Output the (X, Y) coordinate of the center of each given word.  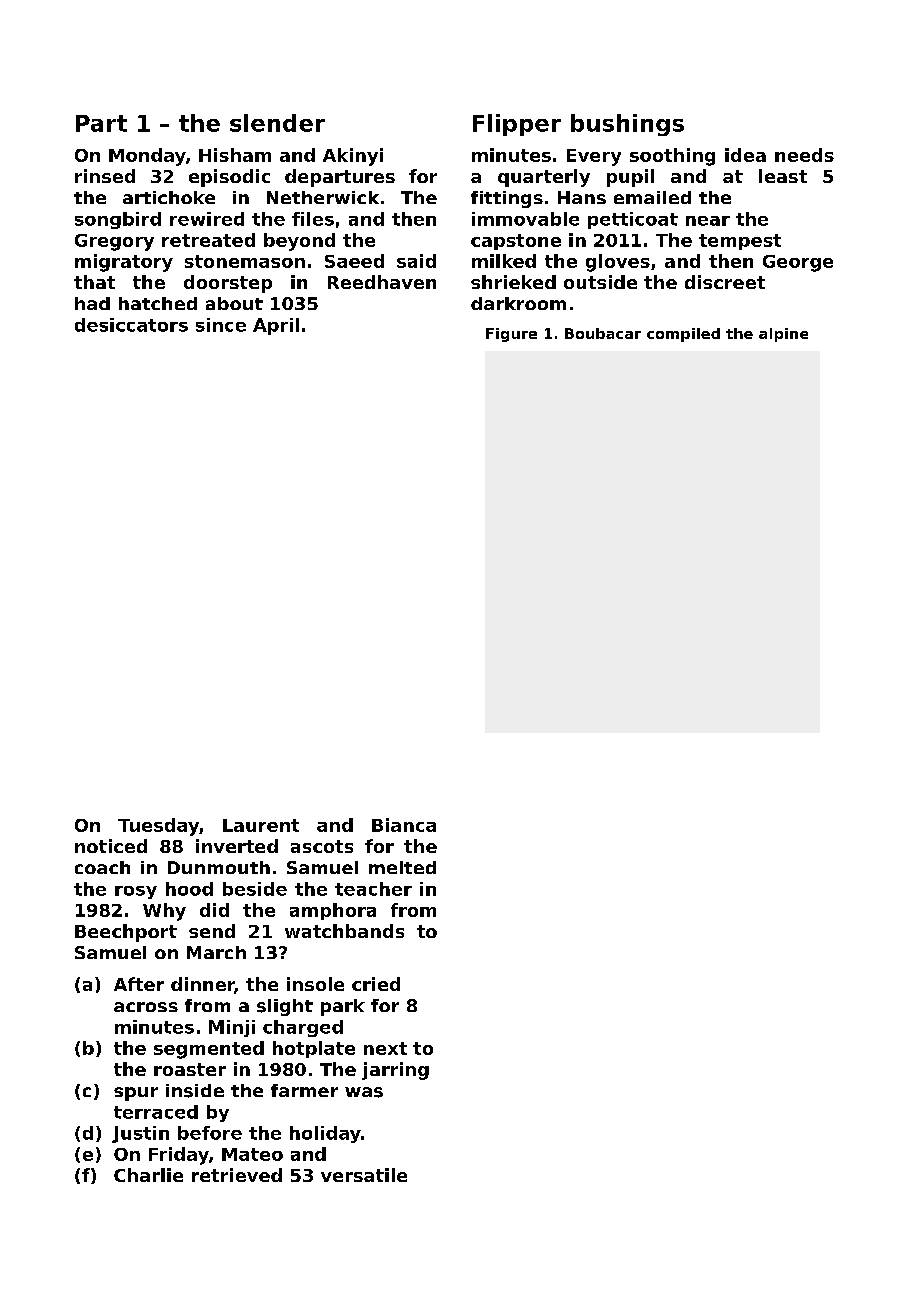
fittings (507, 199)
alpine (783, 335)
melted (402, 867)
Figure (511, 335)
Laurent (261, 825)
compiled (683, 335)
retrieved (237, 1175)
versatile (364, 1175)
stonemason (245, 261)
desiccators (131, 325)
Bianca (404, 825)
